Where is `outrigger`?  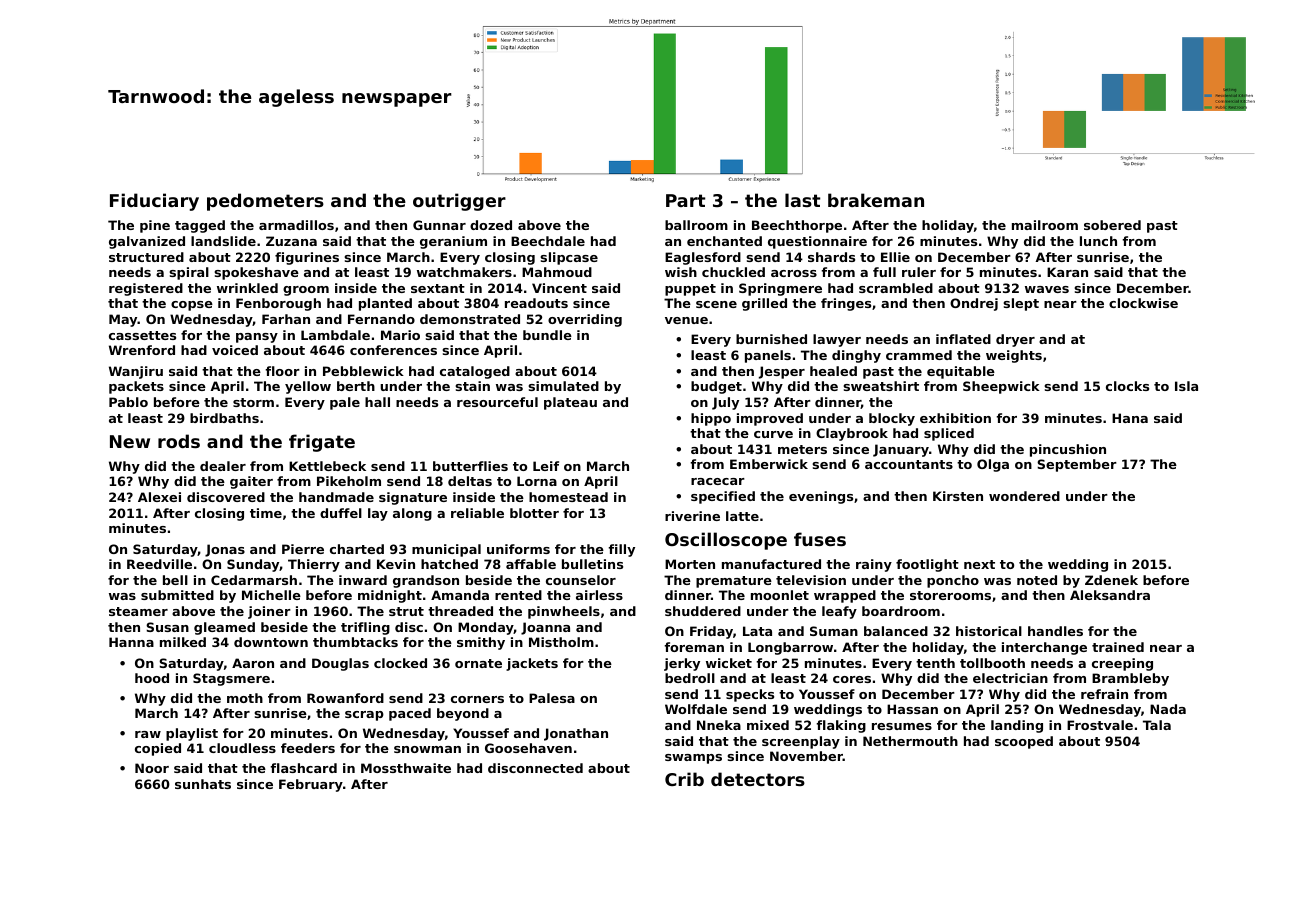 outrigger is located at coordinates (459, 202).
